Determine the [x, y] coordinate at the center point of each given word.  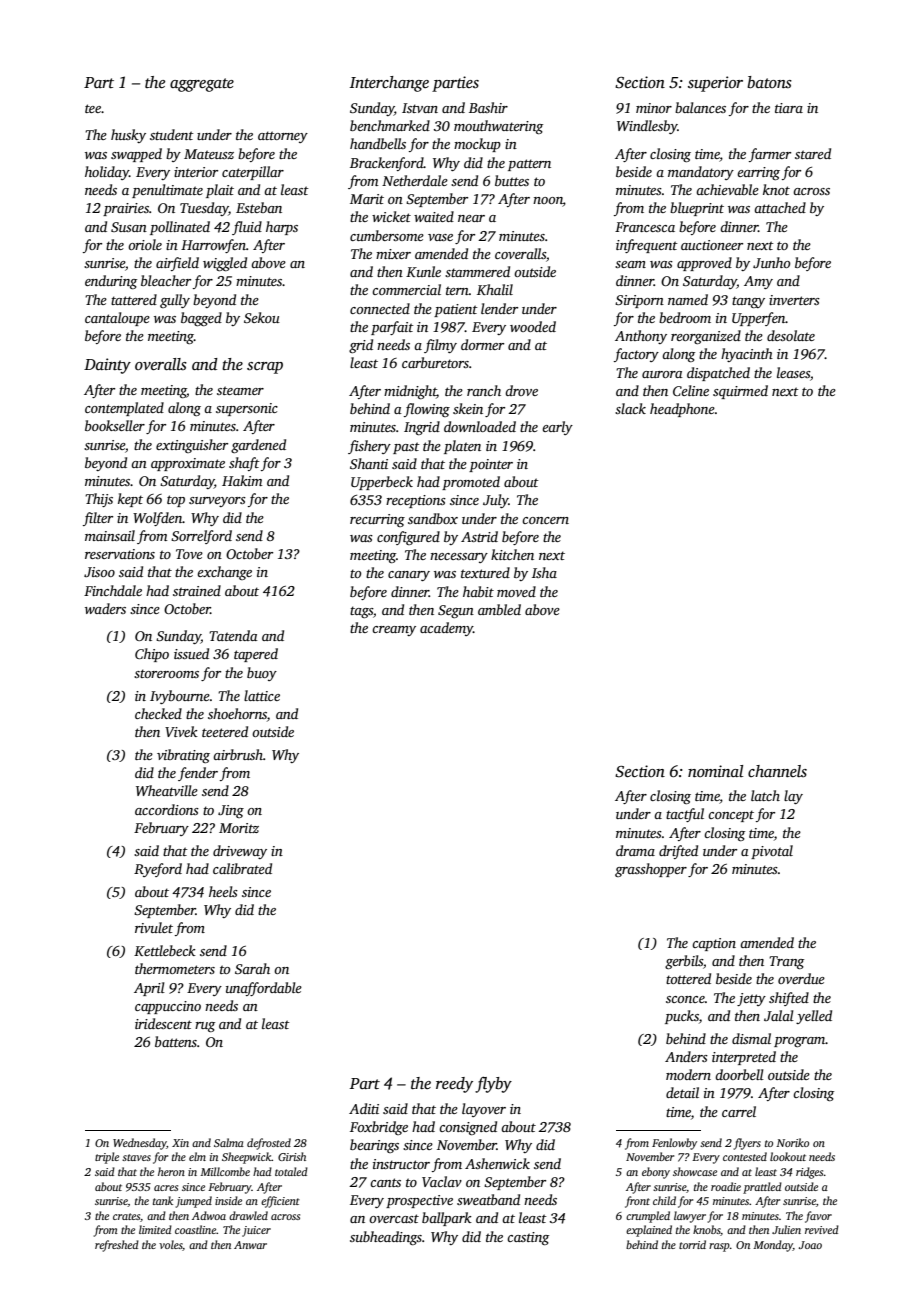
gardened [258, 446]
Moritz [239, 828]
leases [793, 372]
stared [813, 153]
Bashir [488, 107]
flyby [493, 1084]
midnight [410, 392]
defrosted [269, 1144]
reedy [454, 1085]
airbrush [238, 754]
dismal [751, 1038]
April [149, 989]
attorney [283, 137]
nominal [715, 771]
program [800, 1042]
